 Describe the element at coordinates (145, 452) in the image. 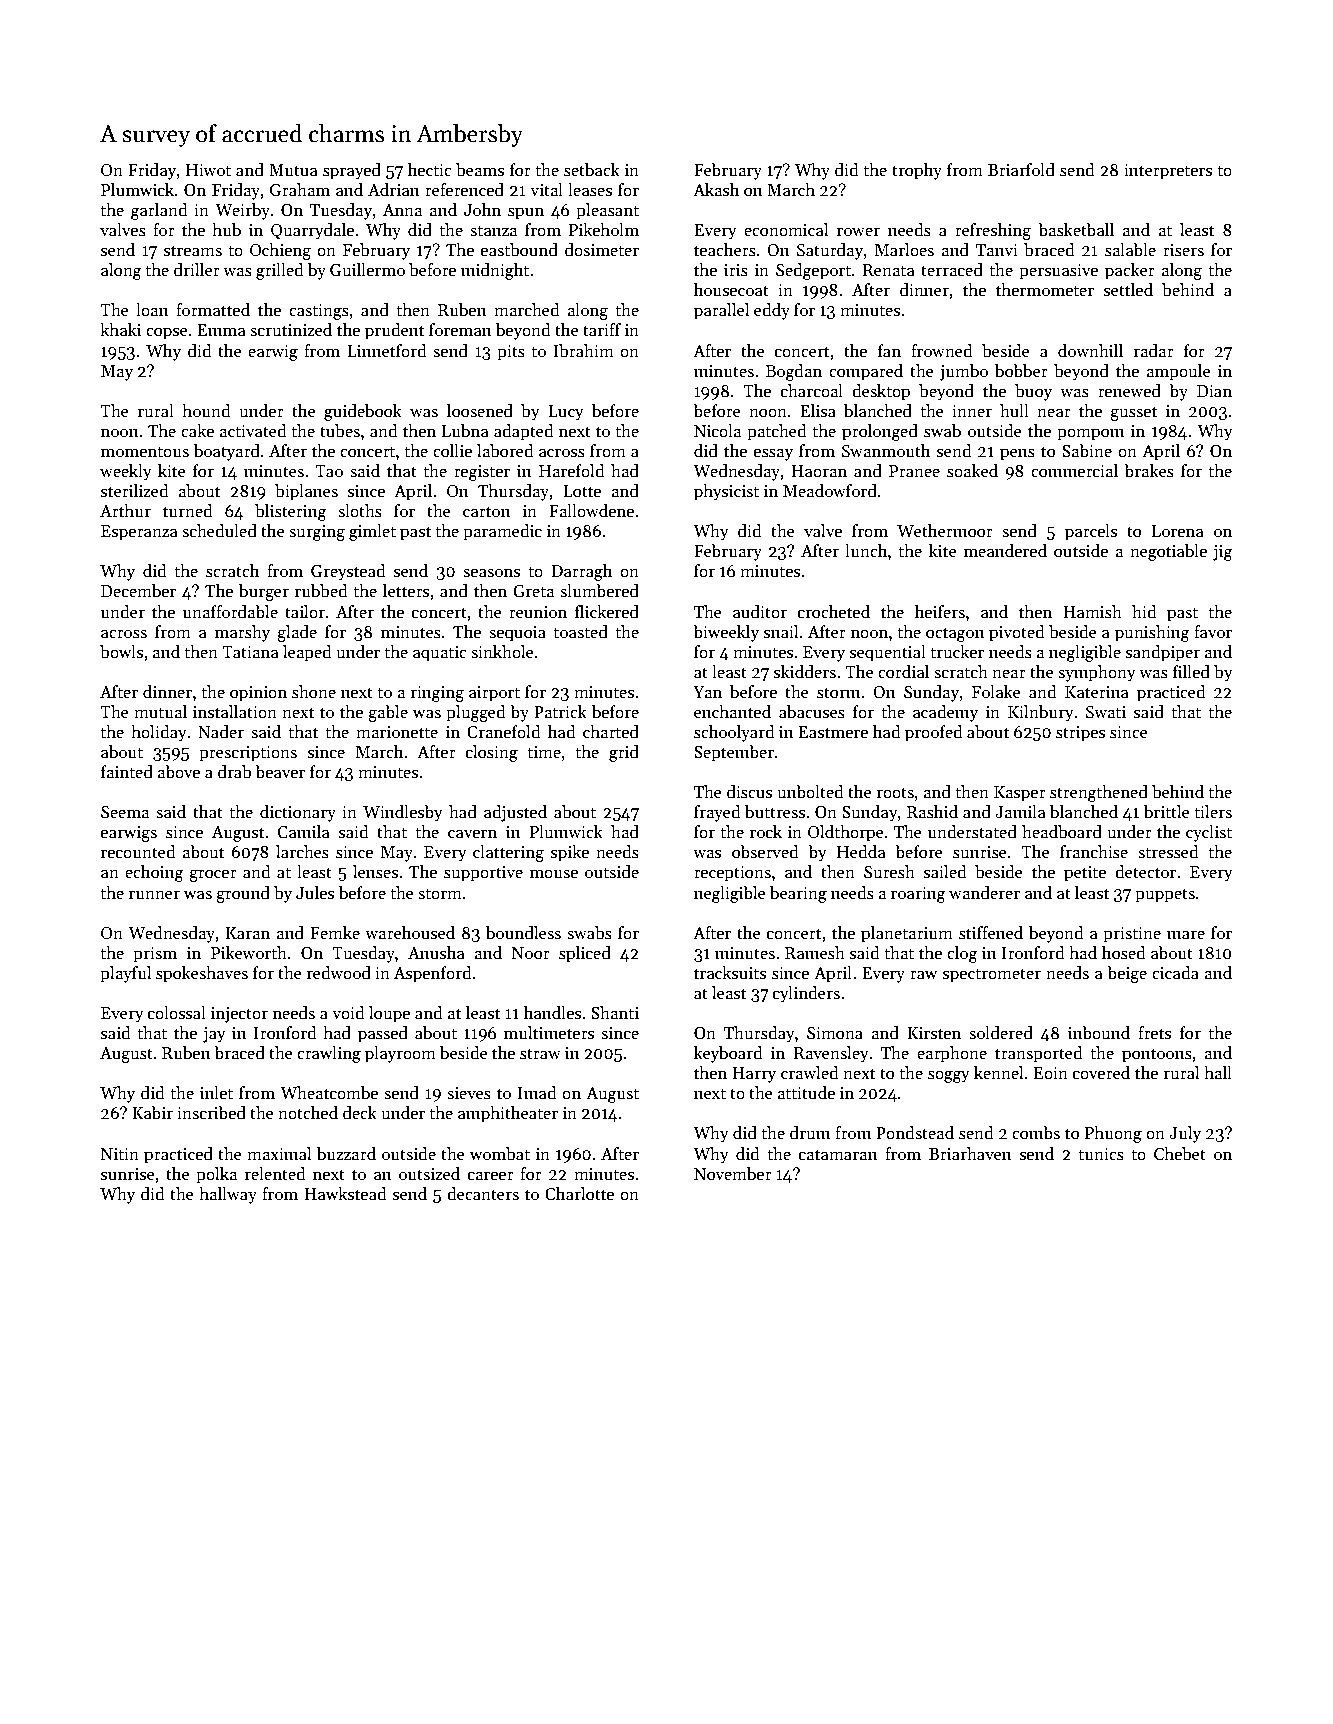

I see `momentous` at that location.
